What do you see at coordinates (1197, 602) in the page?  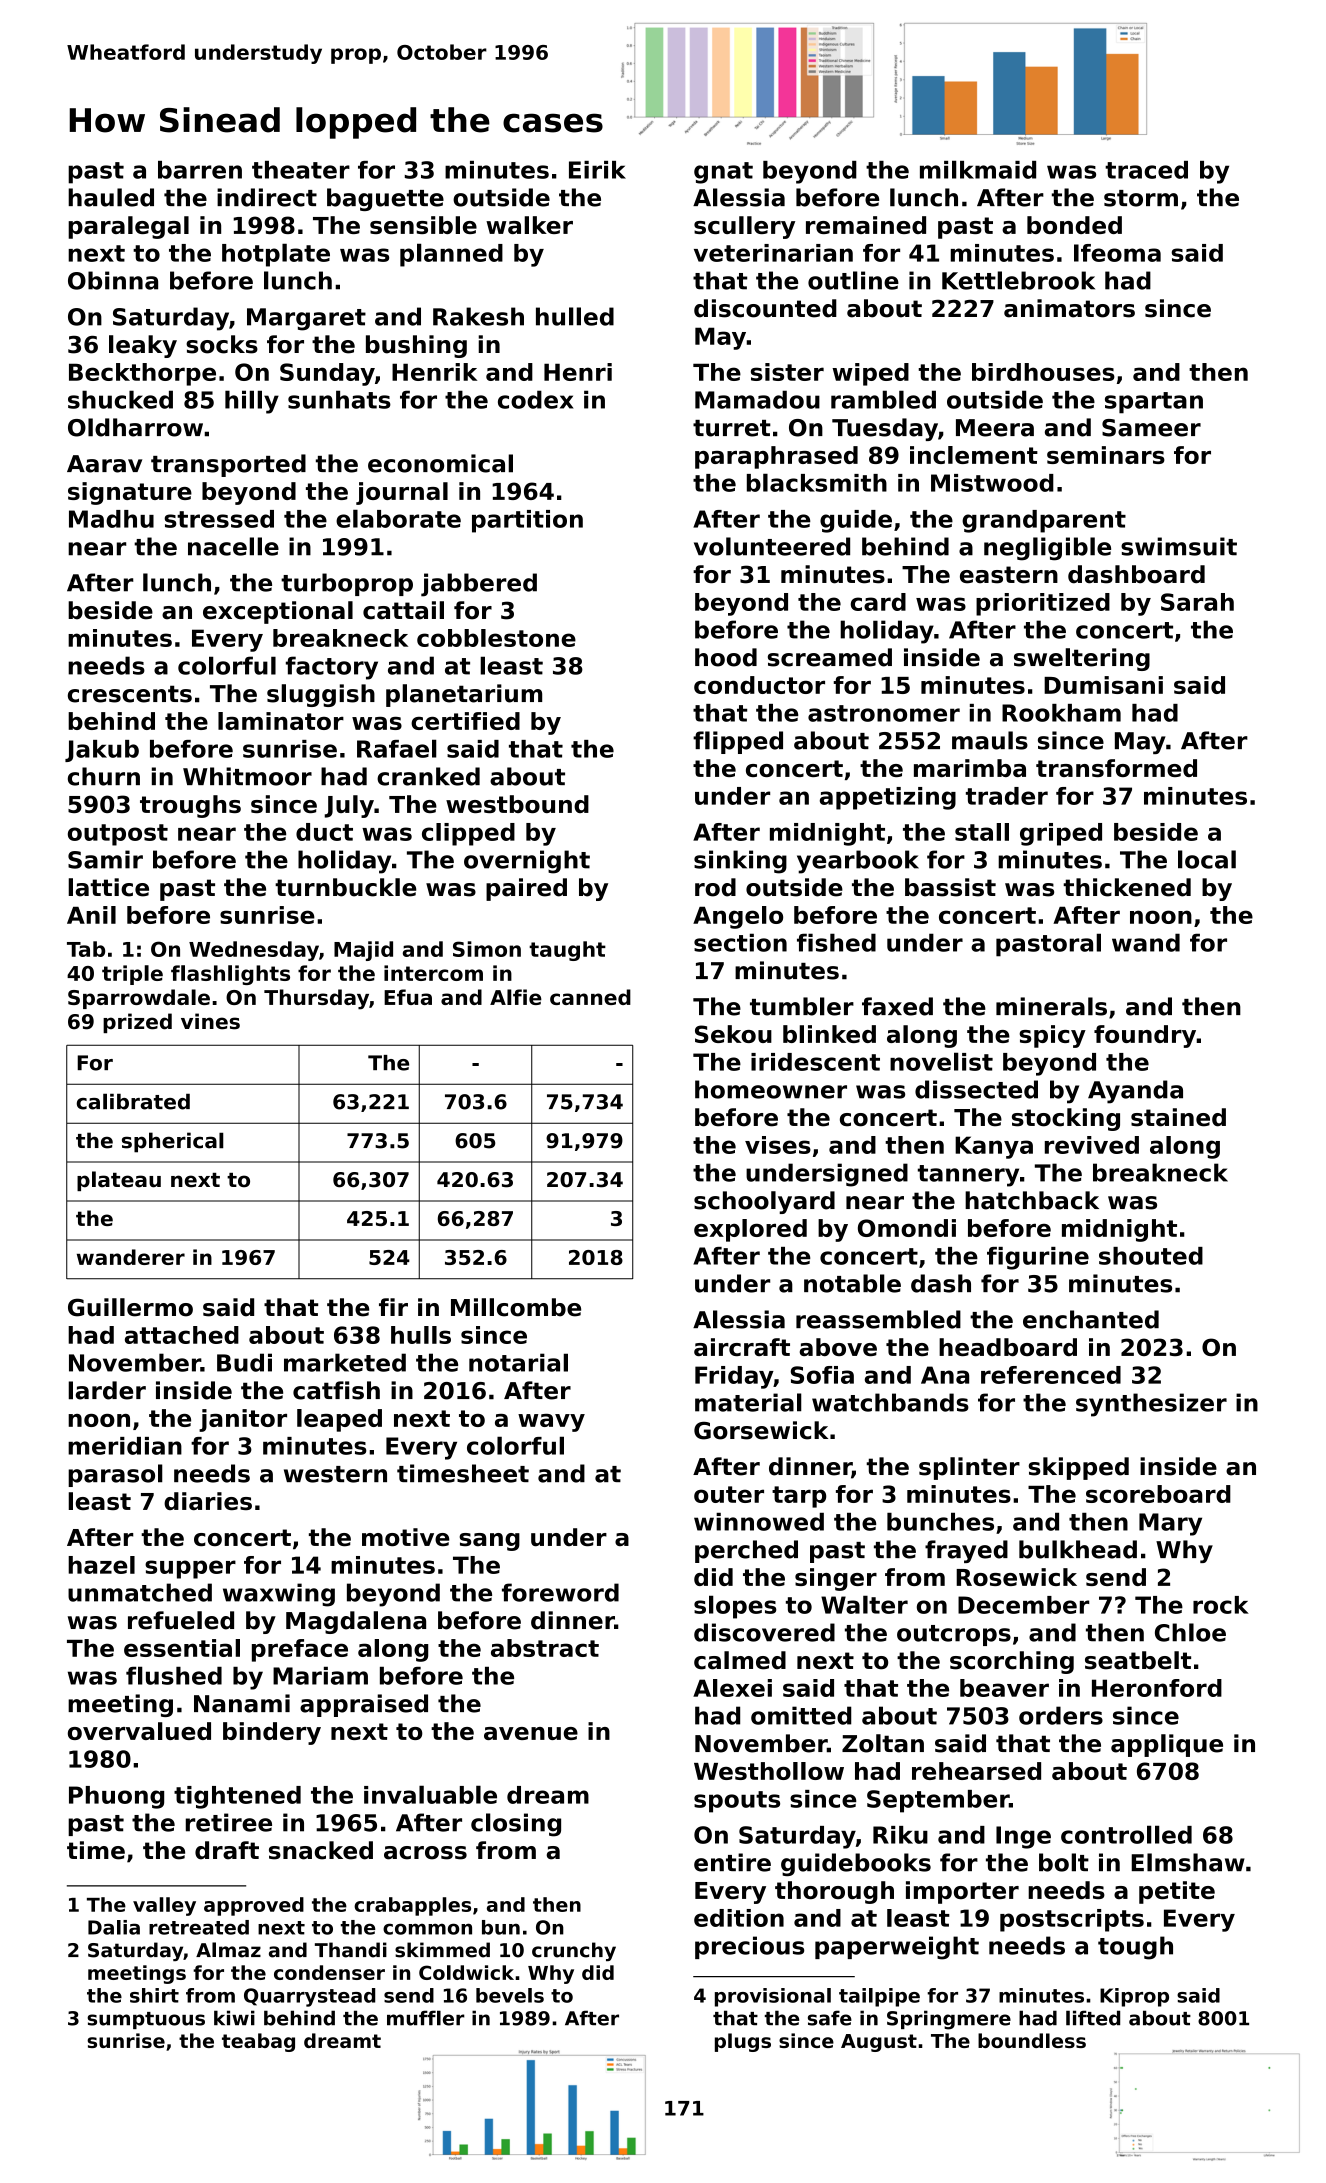 I see `Sarah` at bounding box center [1197, 602].
